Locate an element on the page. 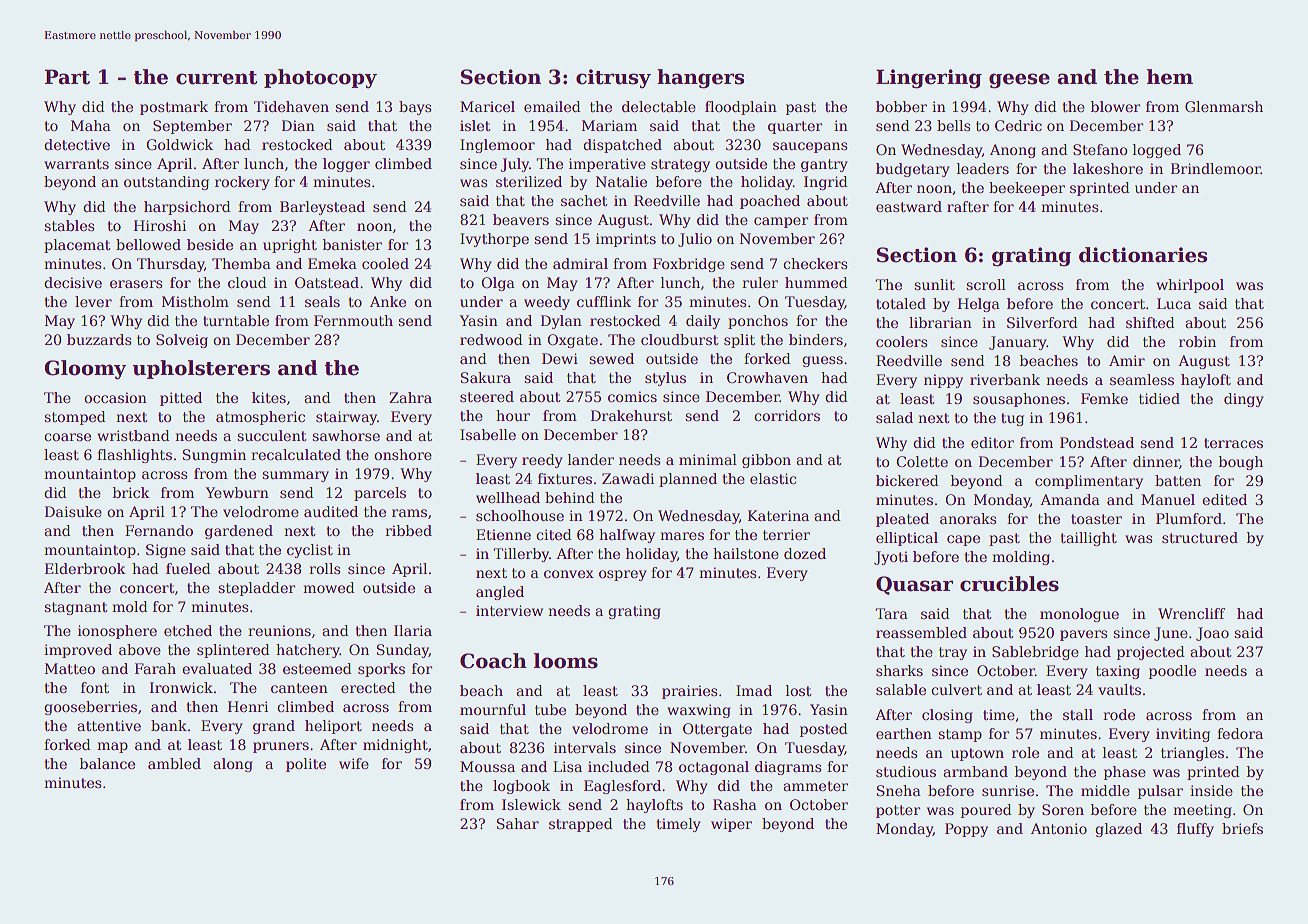  geese is located at coordinates (1019, 81).
